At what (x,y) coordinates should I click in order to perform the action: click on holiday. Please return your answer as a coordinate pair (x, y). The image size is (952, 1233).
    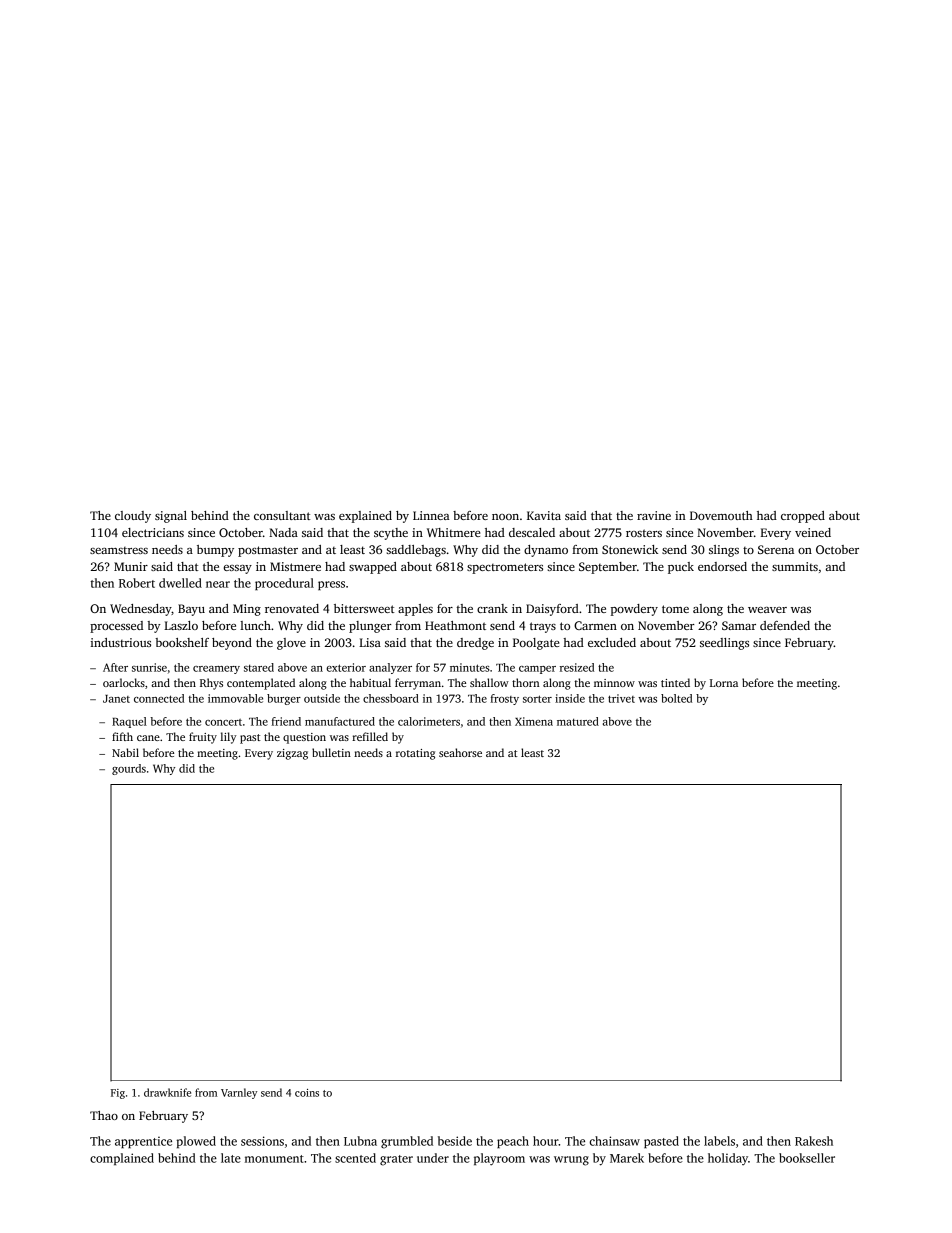
    Looking at the image, I should click on (728, 1159).
